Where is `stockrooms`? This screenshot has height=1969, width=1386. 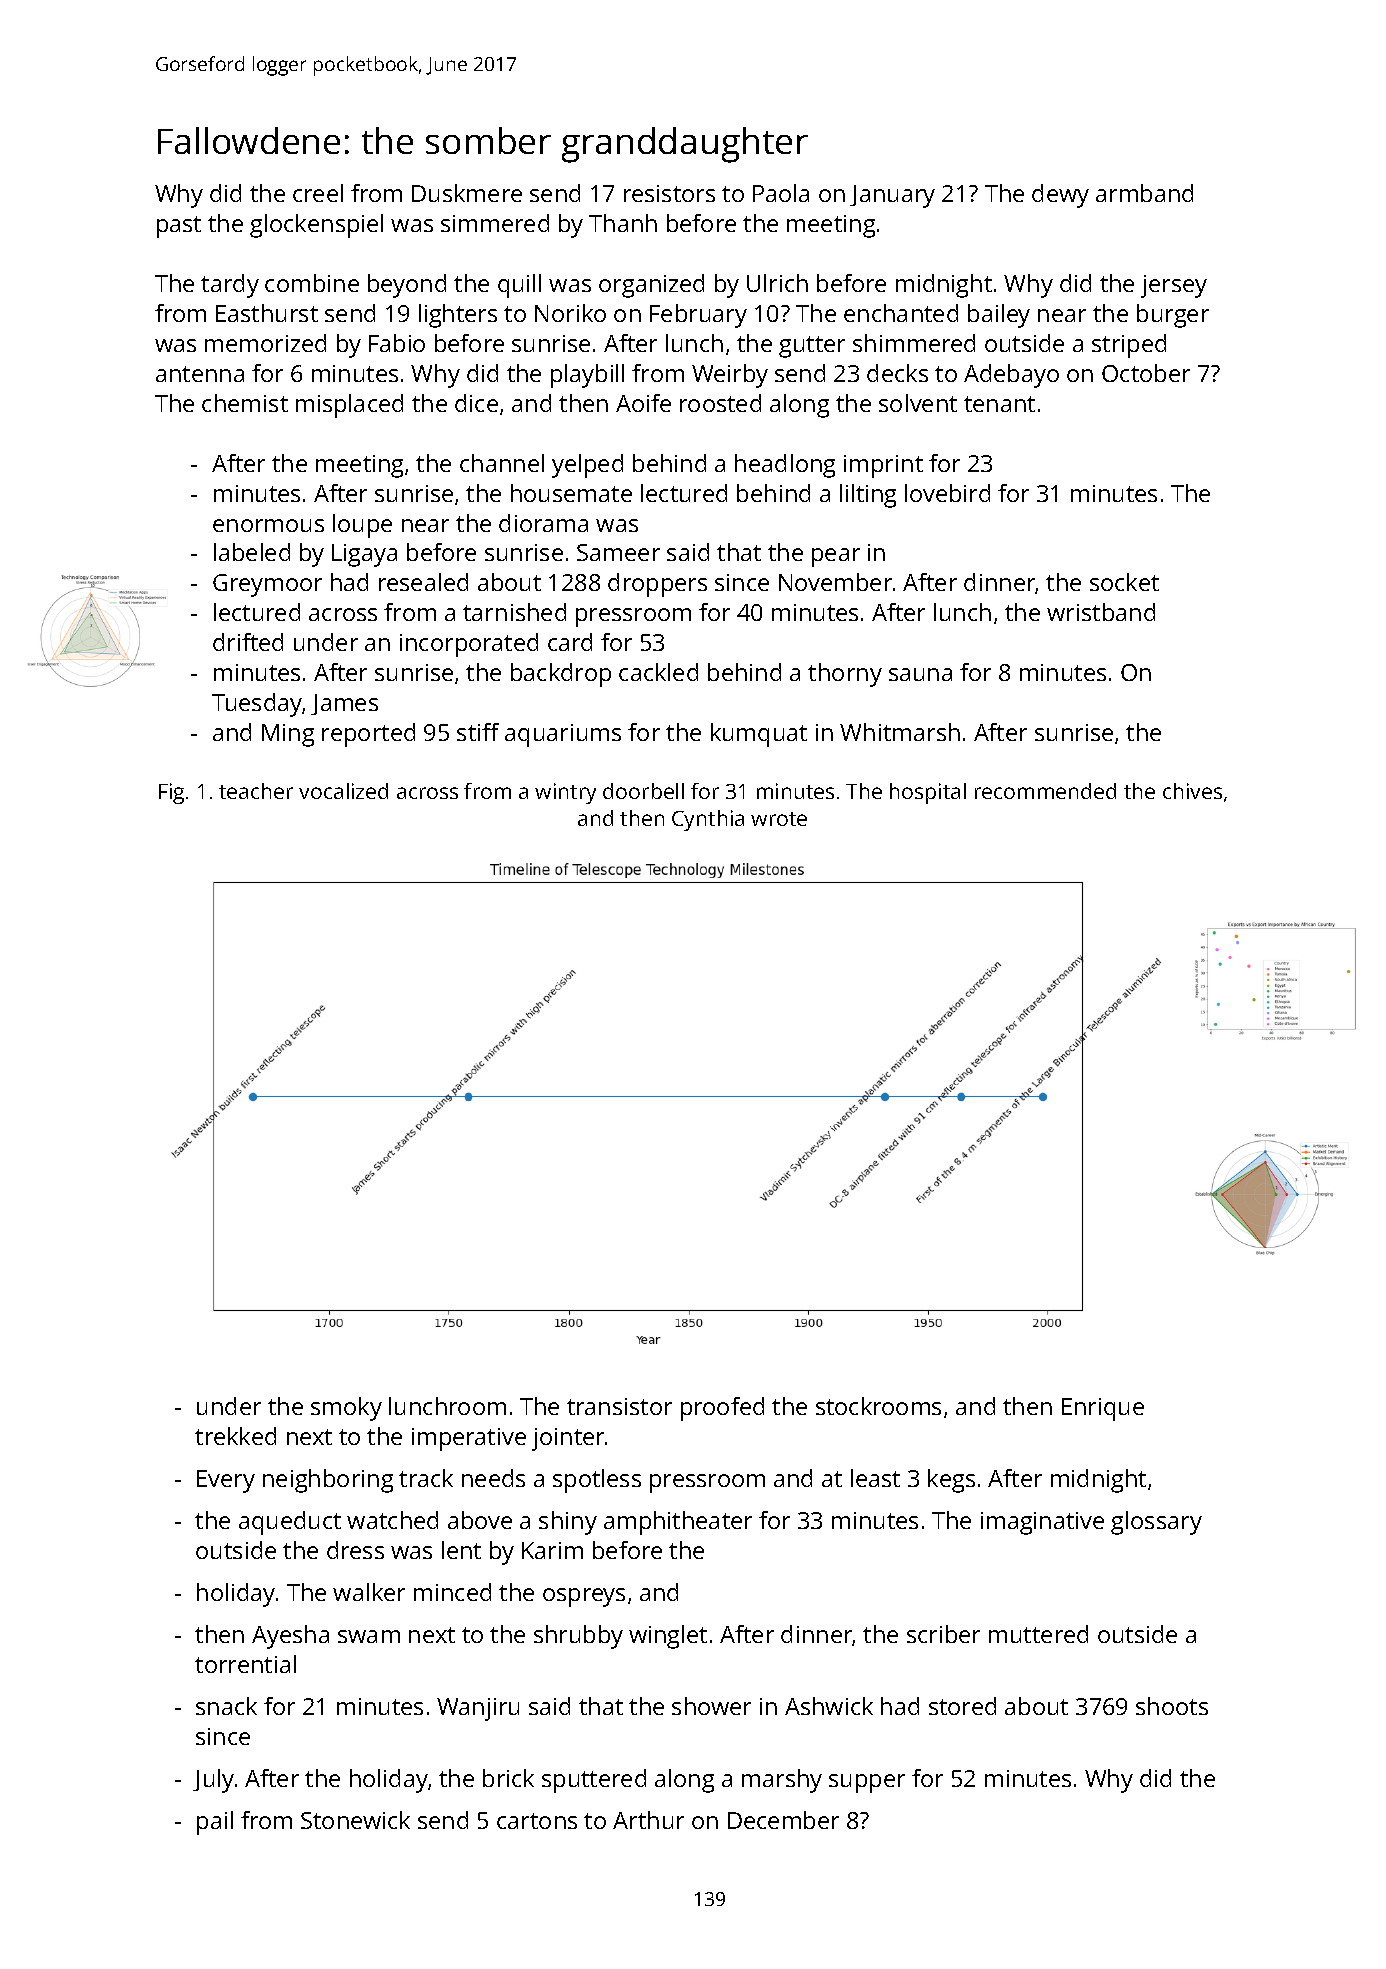 stockrooms is located at coordinates (878, 1406).
